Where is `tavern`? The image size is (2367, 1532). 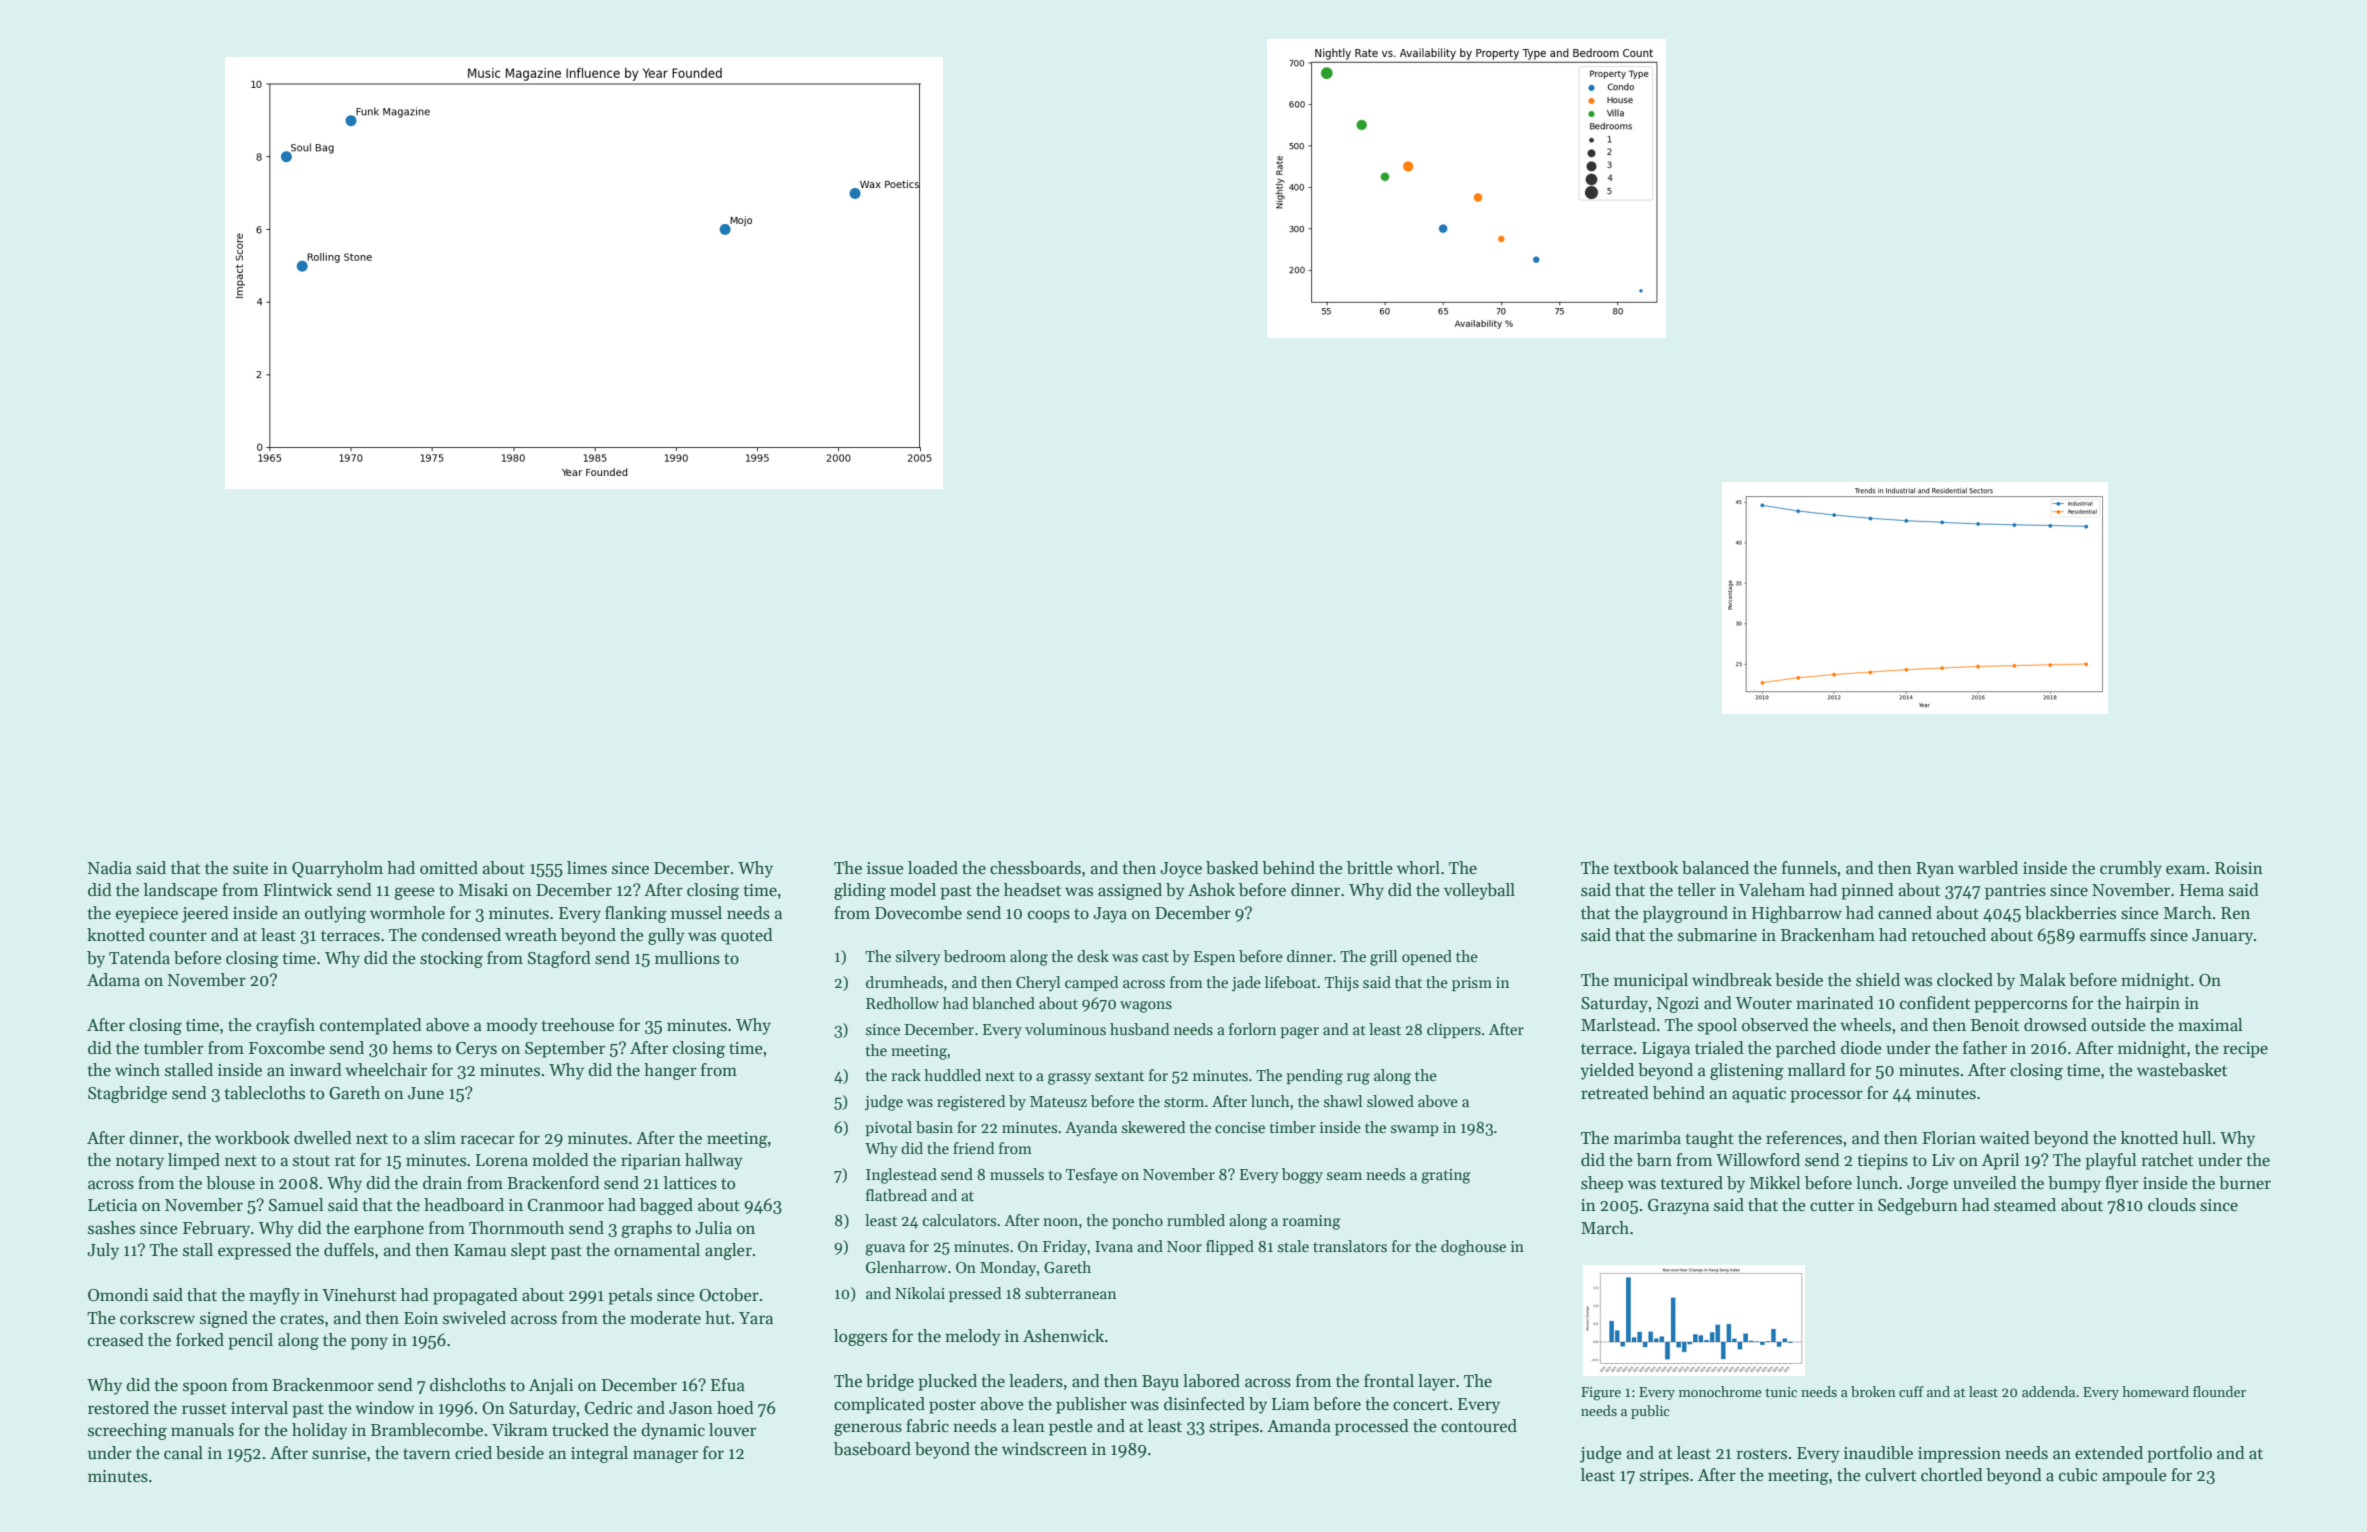 tavern is located at coordinates (427, 1454).
